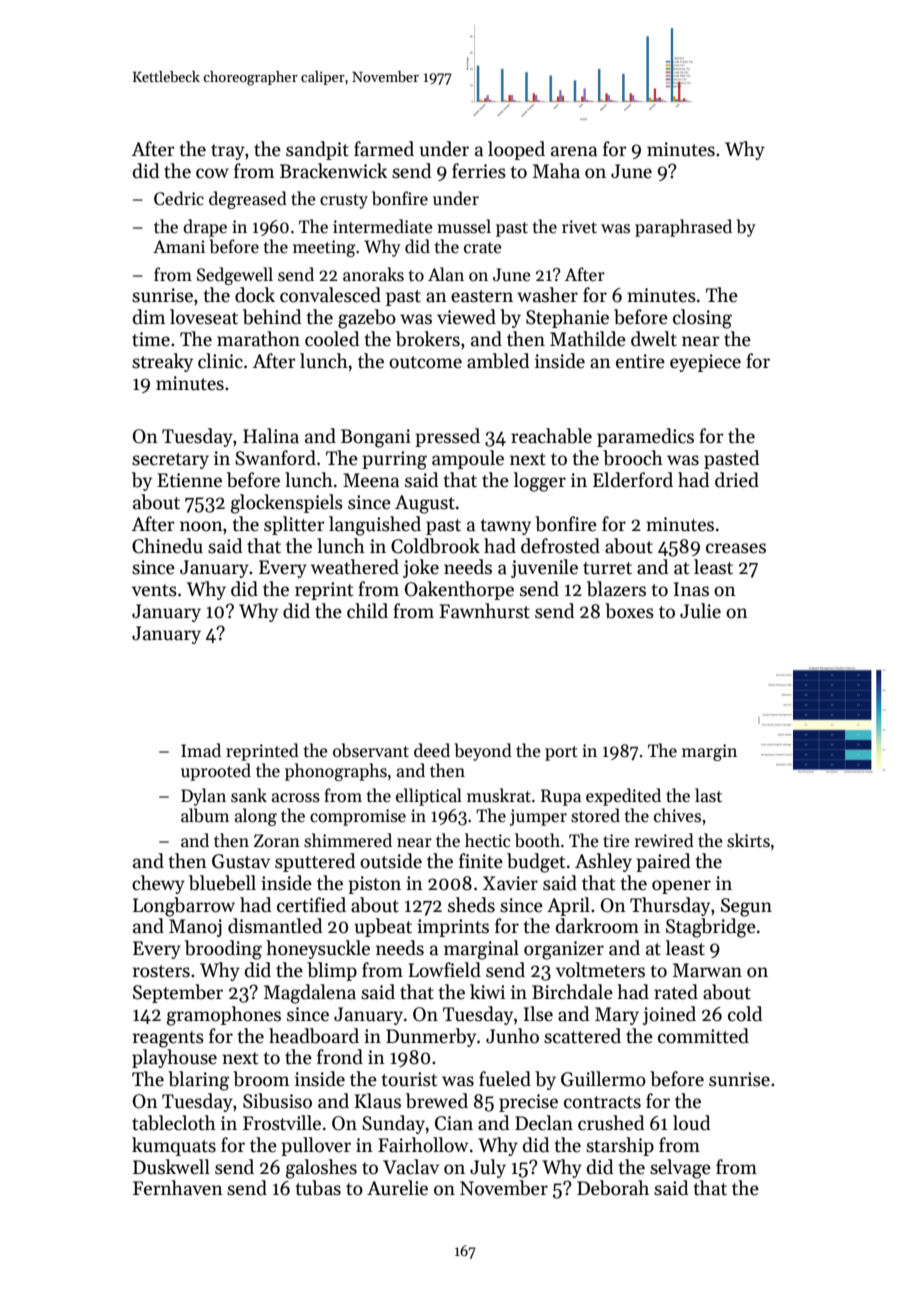 The height and width of the document is (1316, 908). I want to click on Julie, so click(700, 611).
